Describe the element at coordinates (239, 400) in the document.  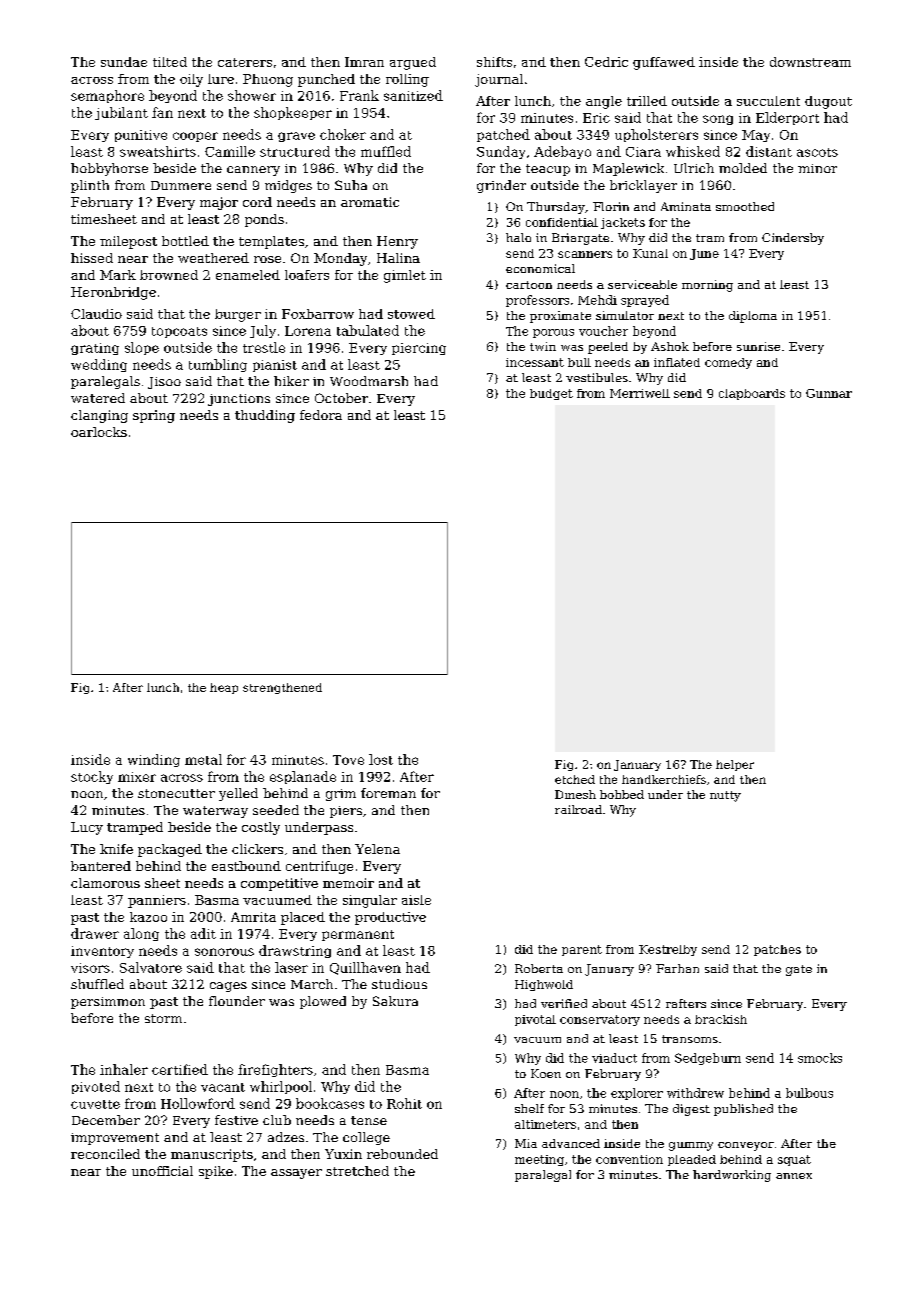
I see `junctions` at that location.
